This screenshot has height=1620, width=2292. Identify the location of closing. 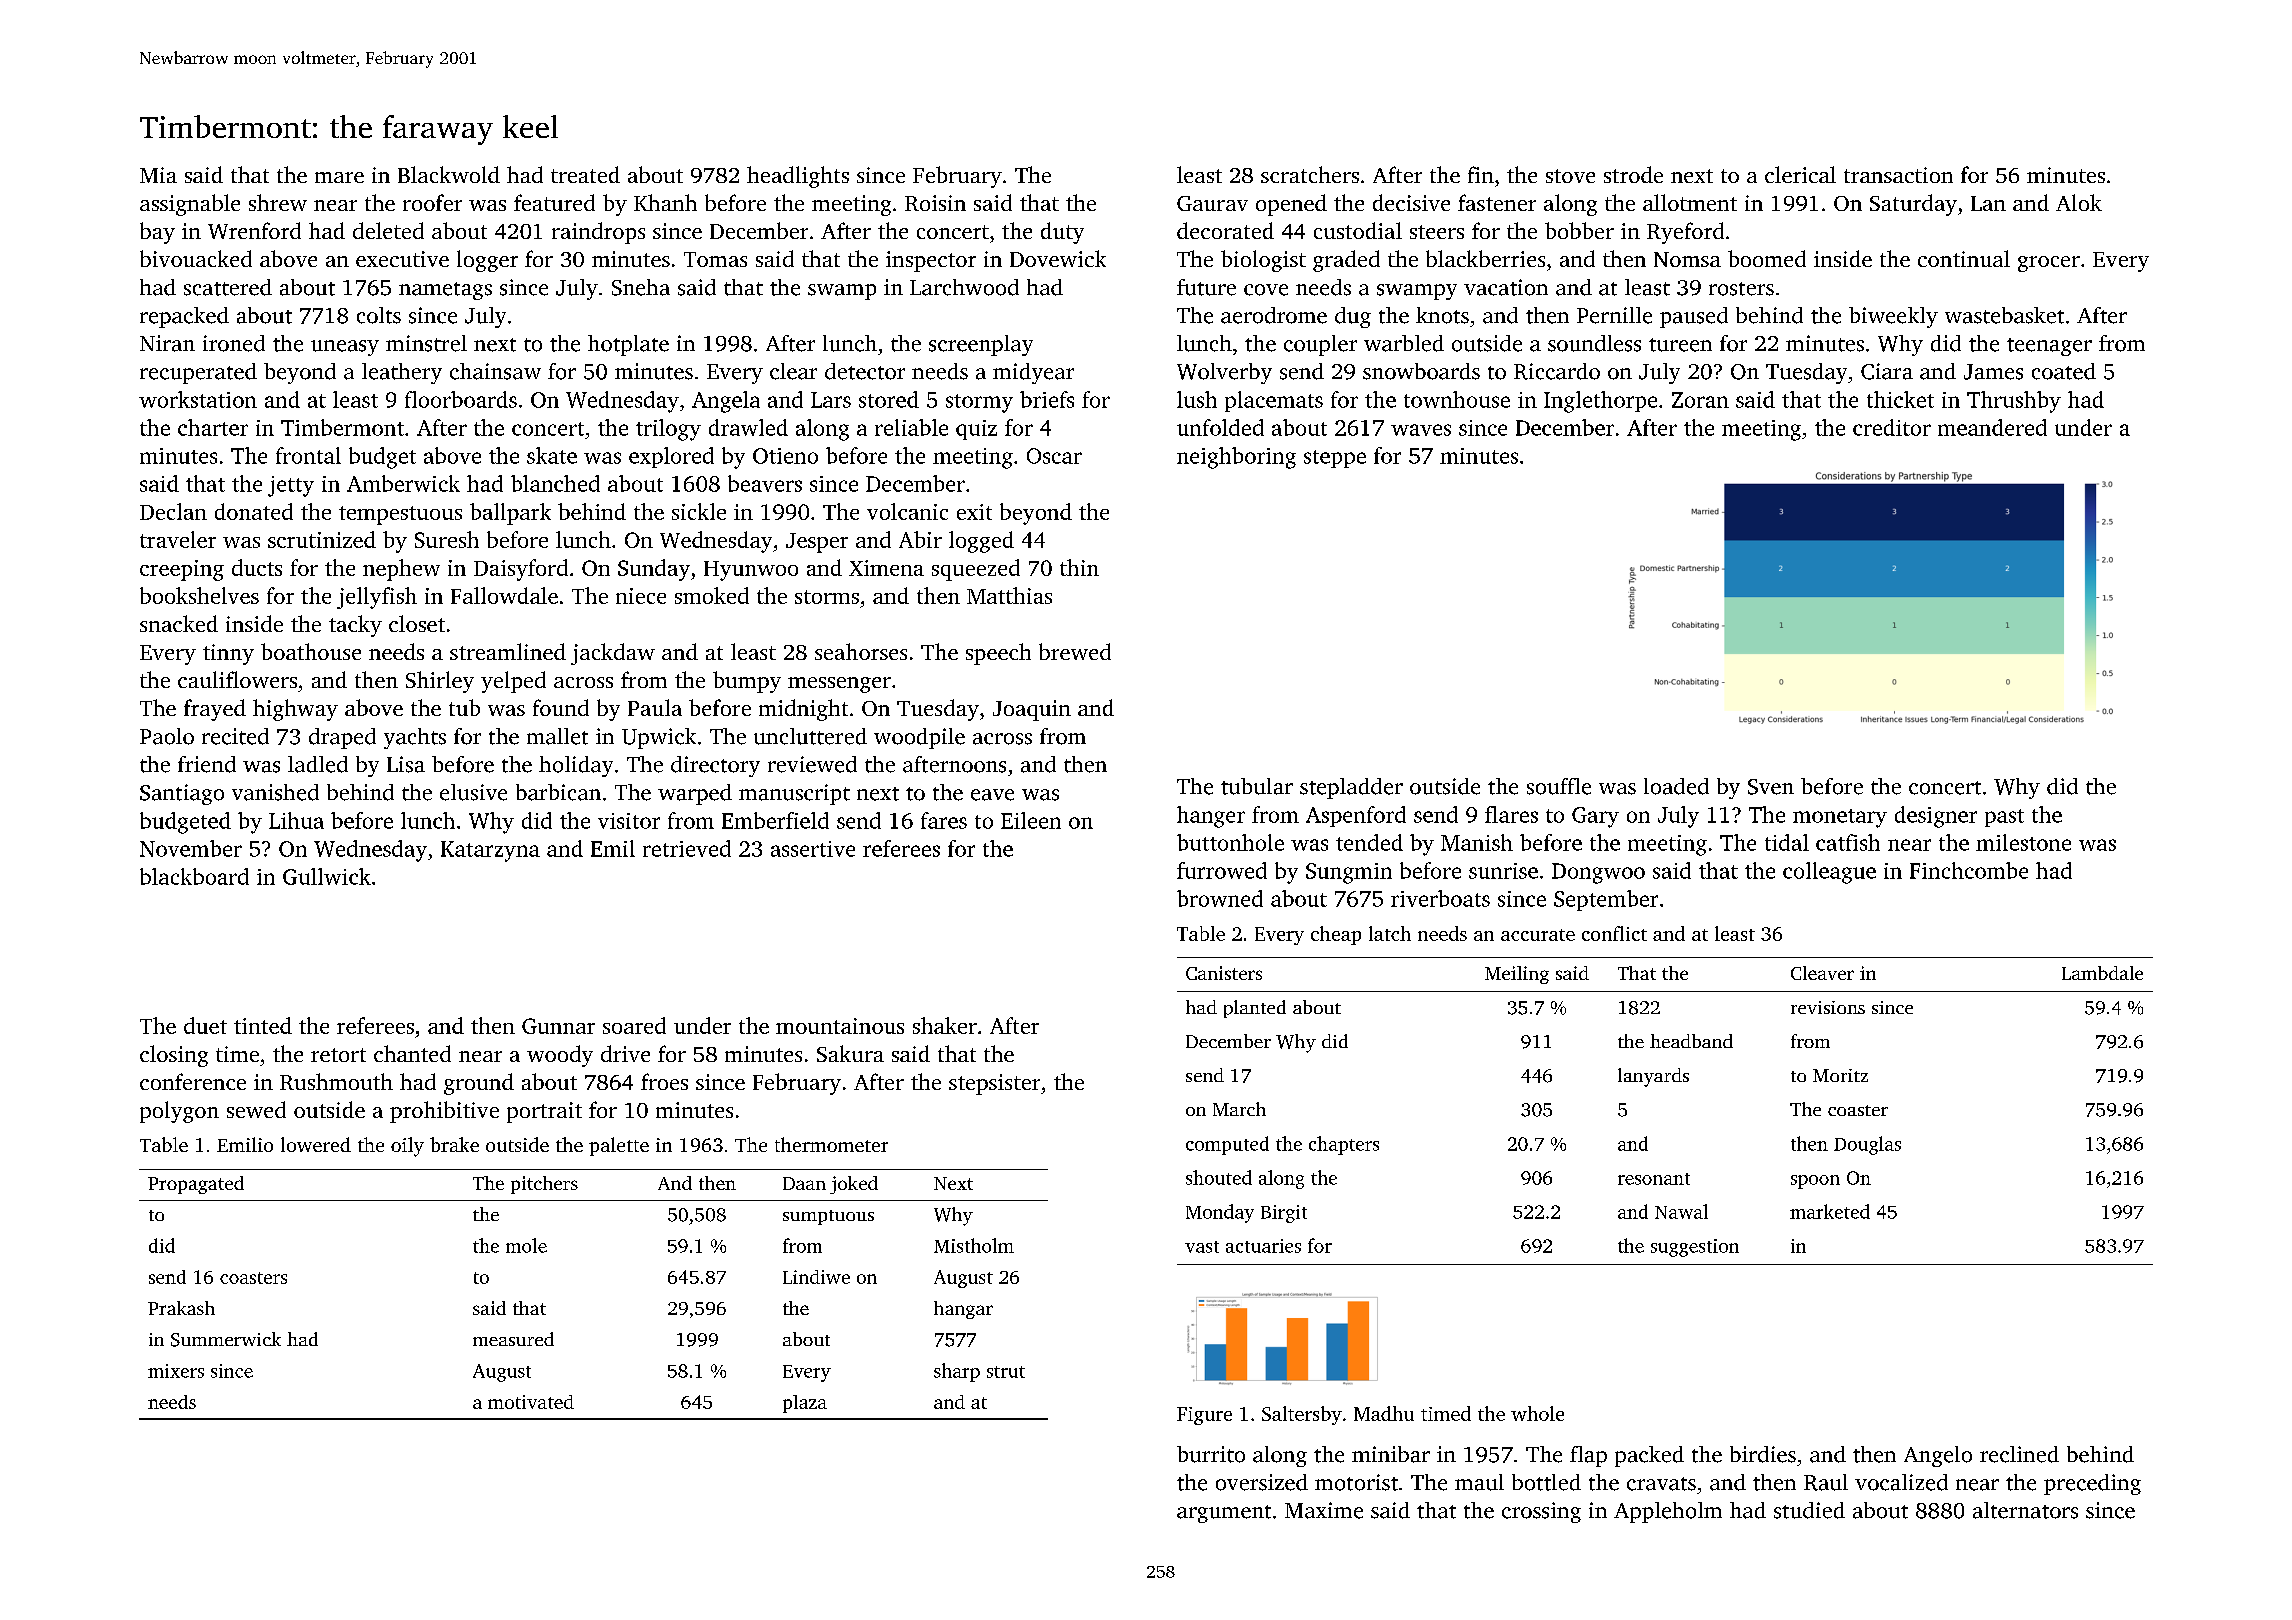
(174, 1056).
